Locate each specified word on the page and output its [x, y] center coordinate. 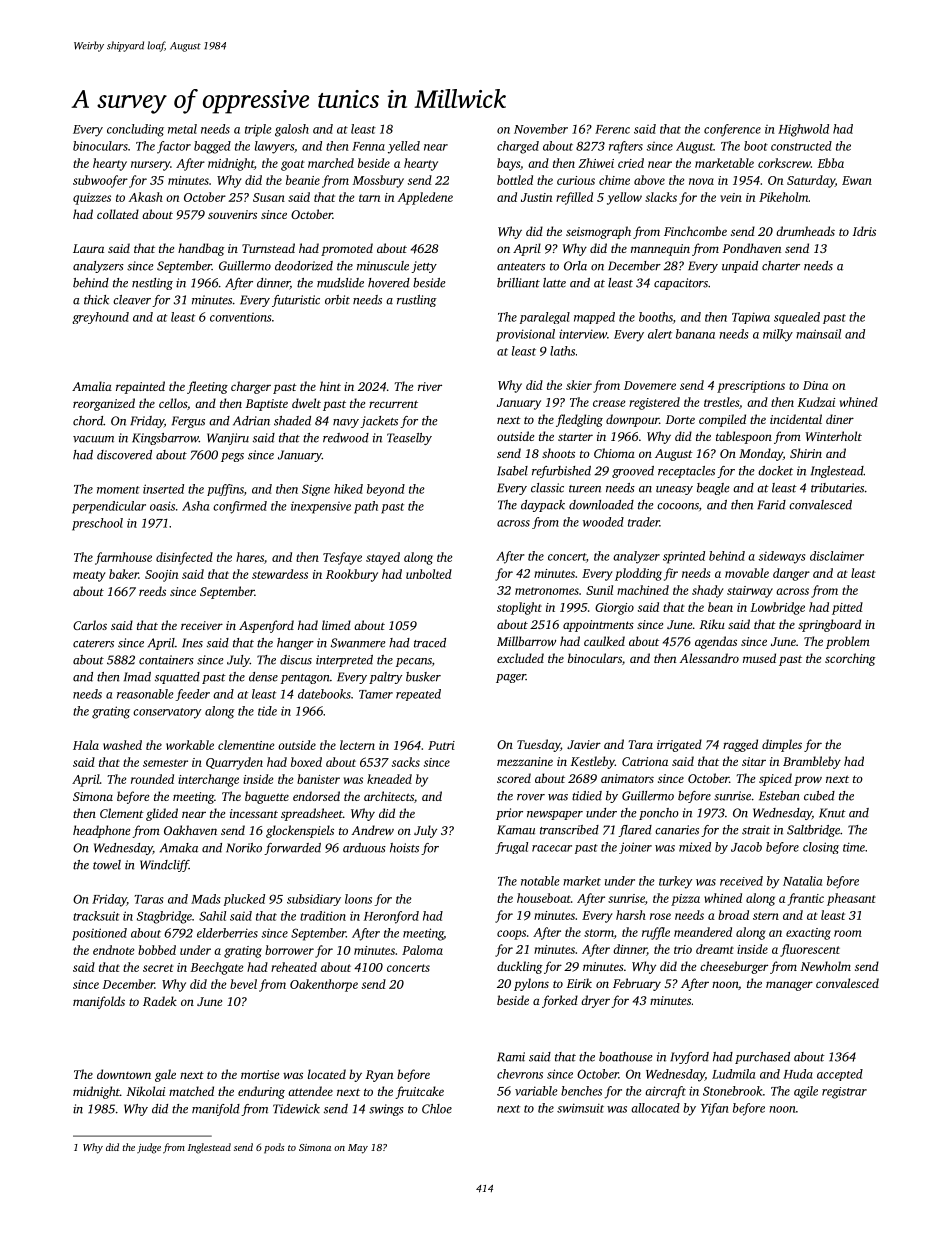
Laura [88, 248]
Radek [160, 1001]
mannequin [660, 250]
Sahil [212, 916]
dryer [595, 1001]
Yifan [715, 1109]
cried [631, 163]
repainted [140, 387]
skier [579, 385]
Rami [511, 1057]
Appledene [425, 198]
